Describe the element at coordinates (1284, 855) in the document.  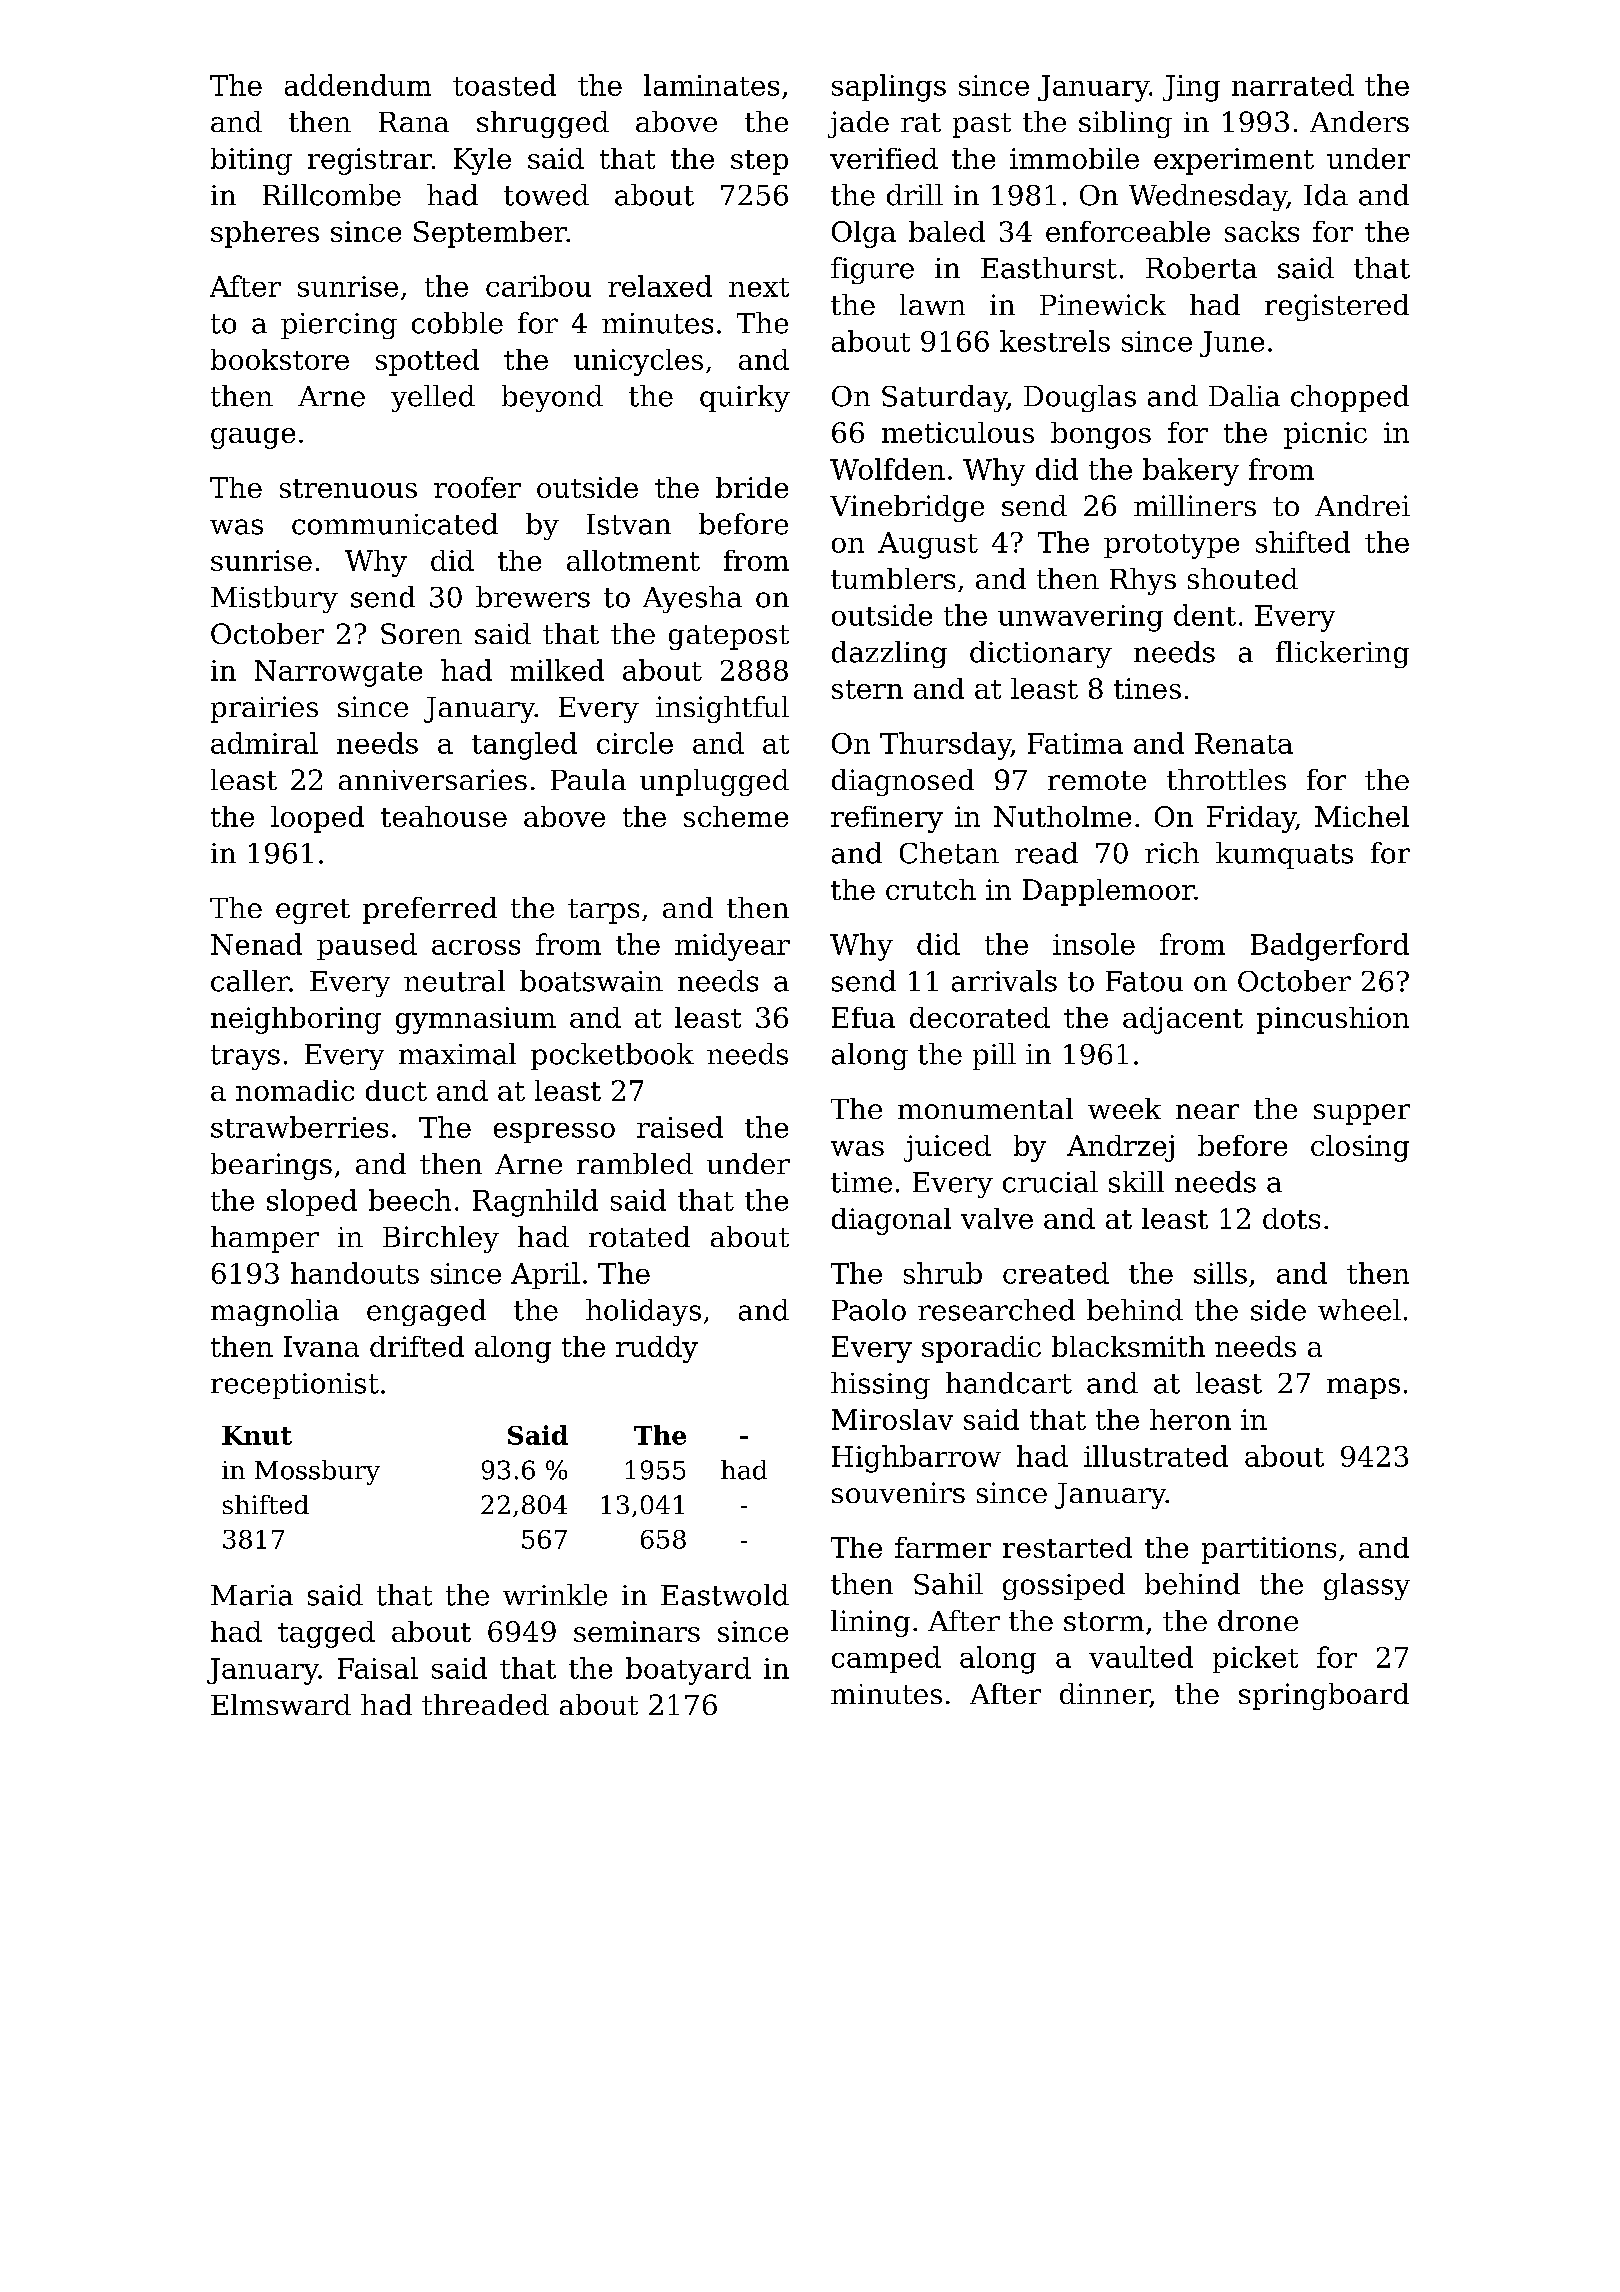
I see `kumquats` at that location.
